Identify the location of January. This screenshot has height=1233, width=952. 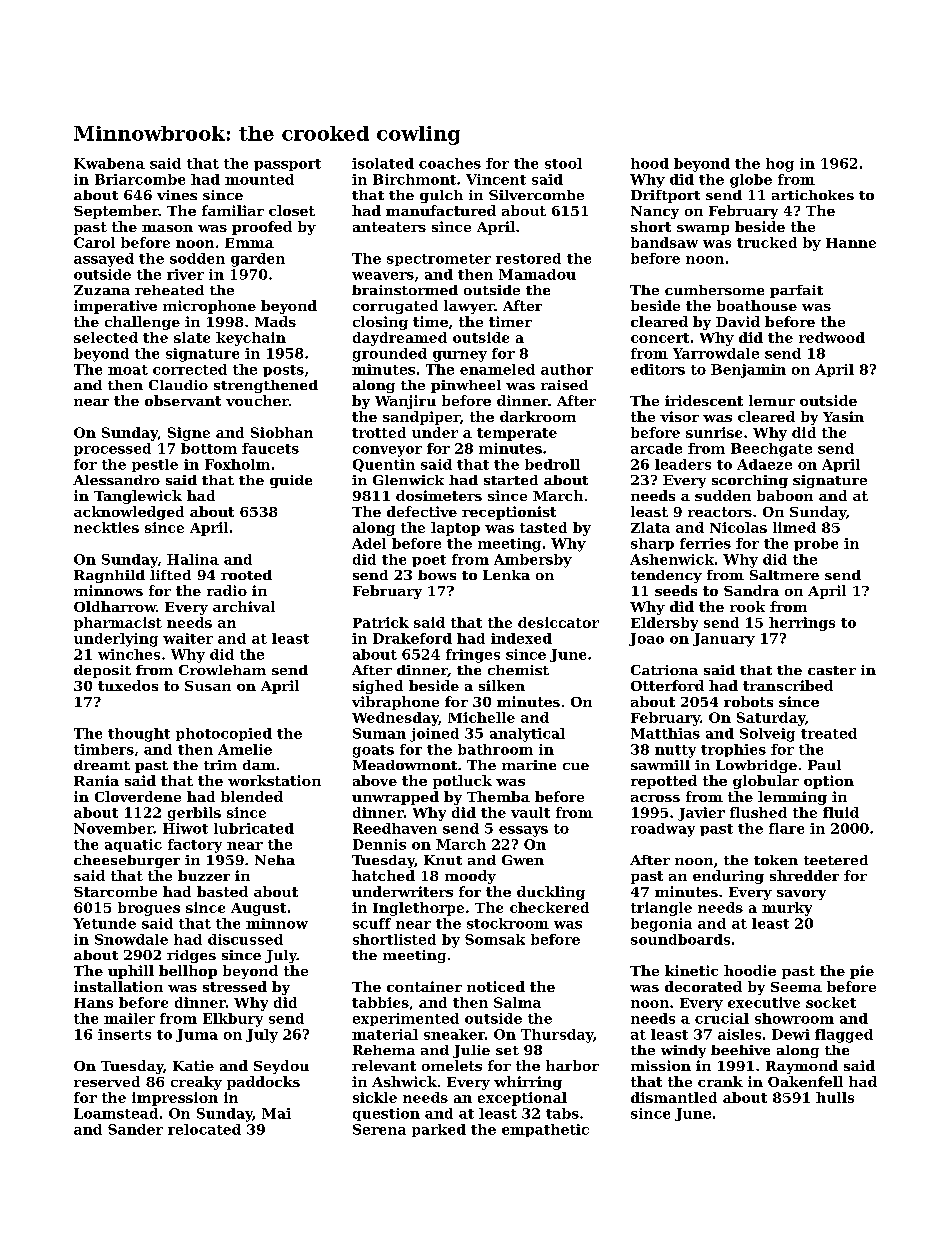
(724, 640).
